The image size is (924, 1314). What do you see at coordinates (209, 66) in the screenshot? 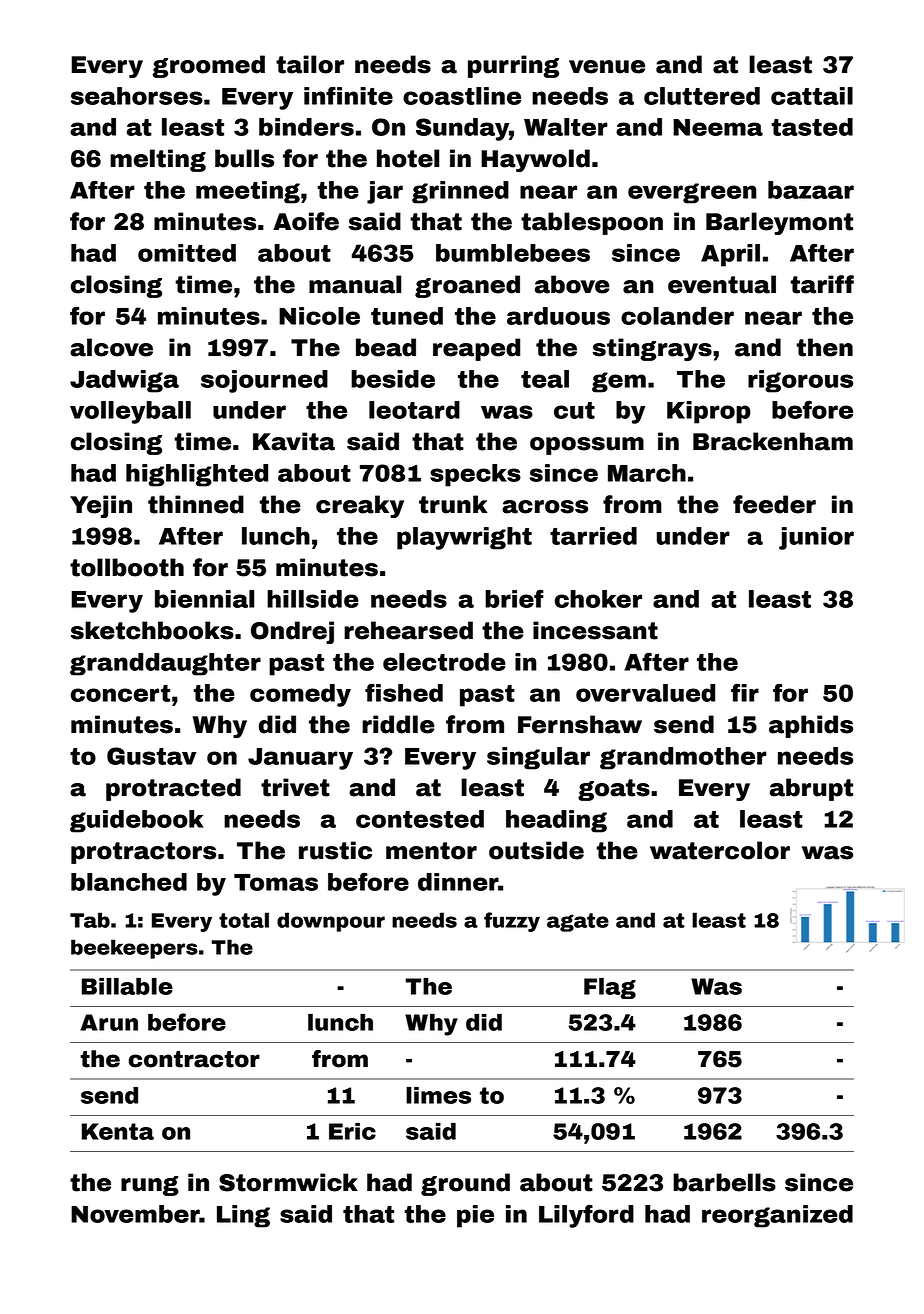
I see `groomed` at bounding box center [209, 66].
